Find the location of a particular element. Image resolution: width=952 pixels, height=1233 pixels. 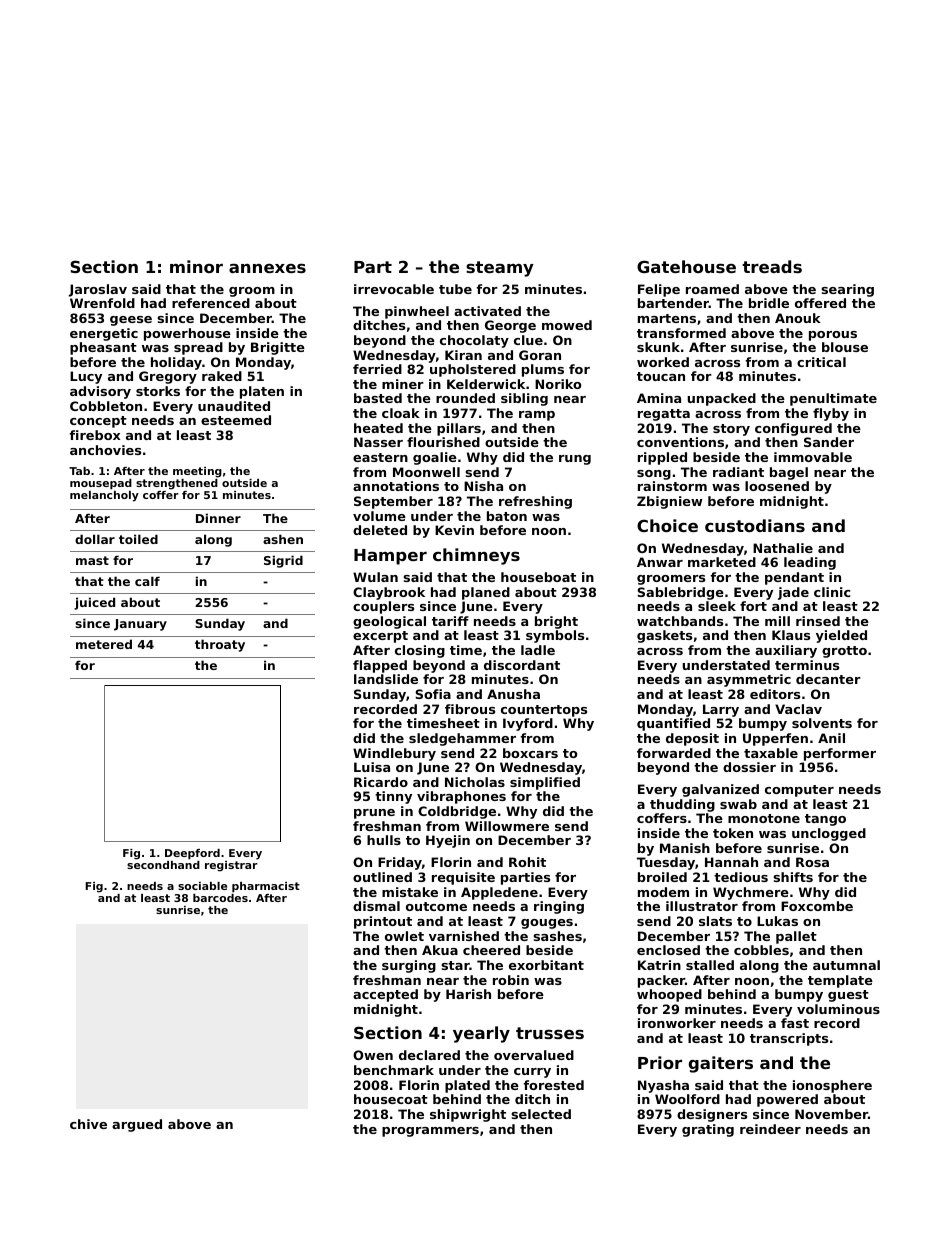

sleek is located at coordinates (717, 606).
